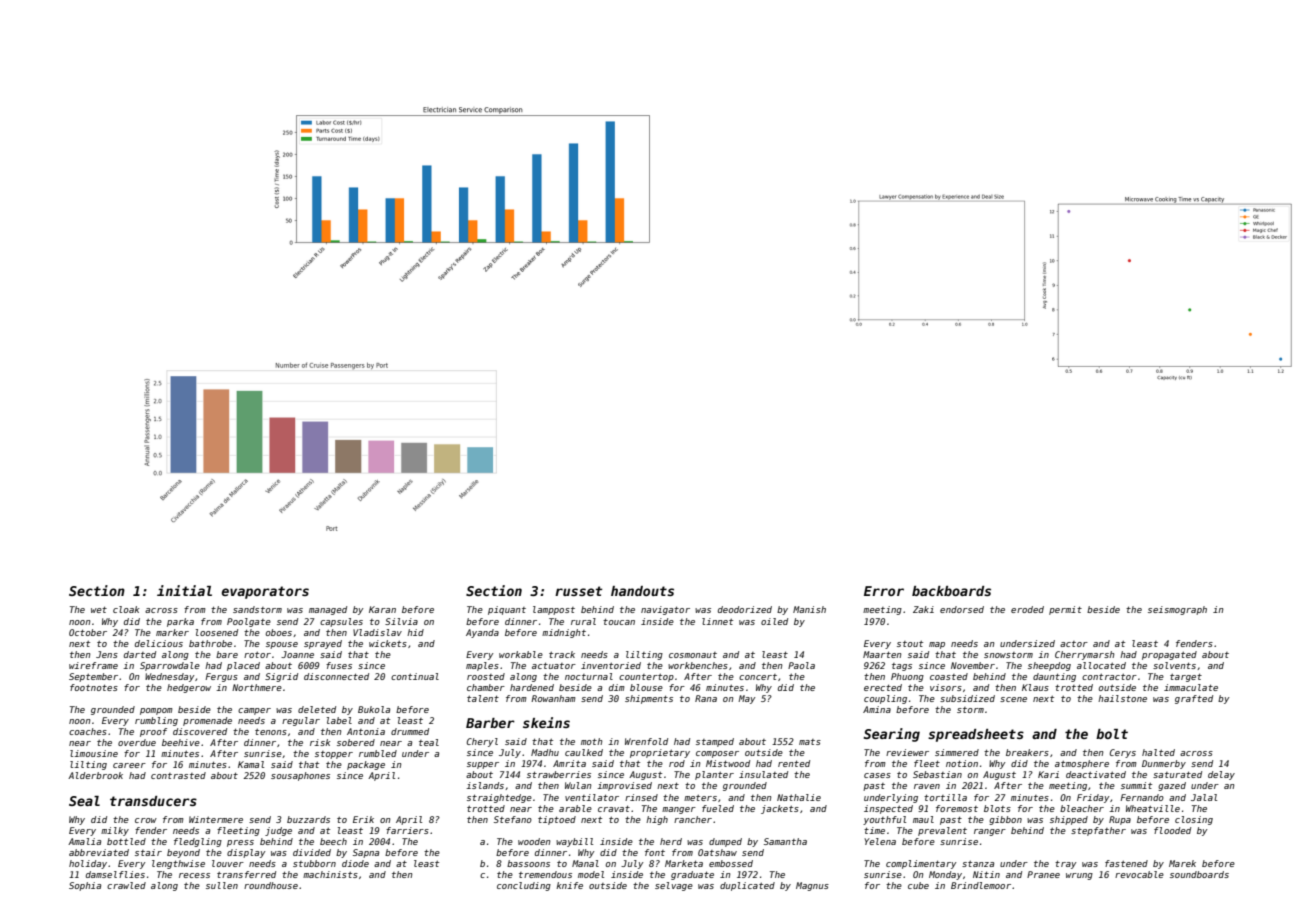  I want to click on allocated, so click(1101, 665).
